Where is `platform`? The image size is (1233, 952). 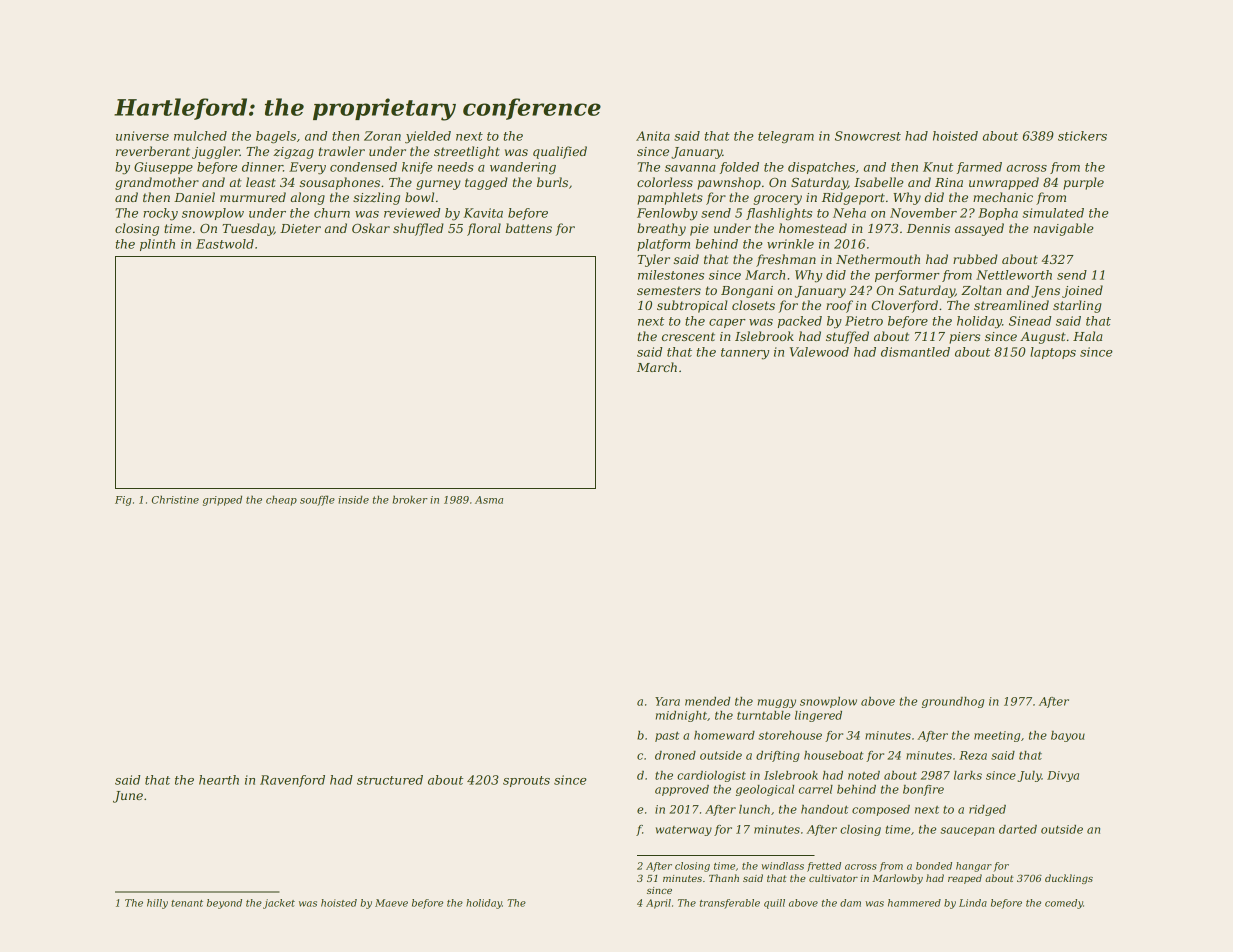 platform is located at coordinates (663, 245).
